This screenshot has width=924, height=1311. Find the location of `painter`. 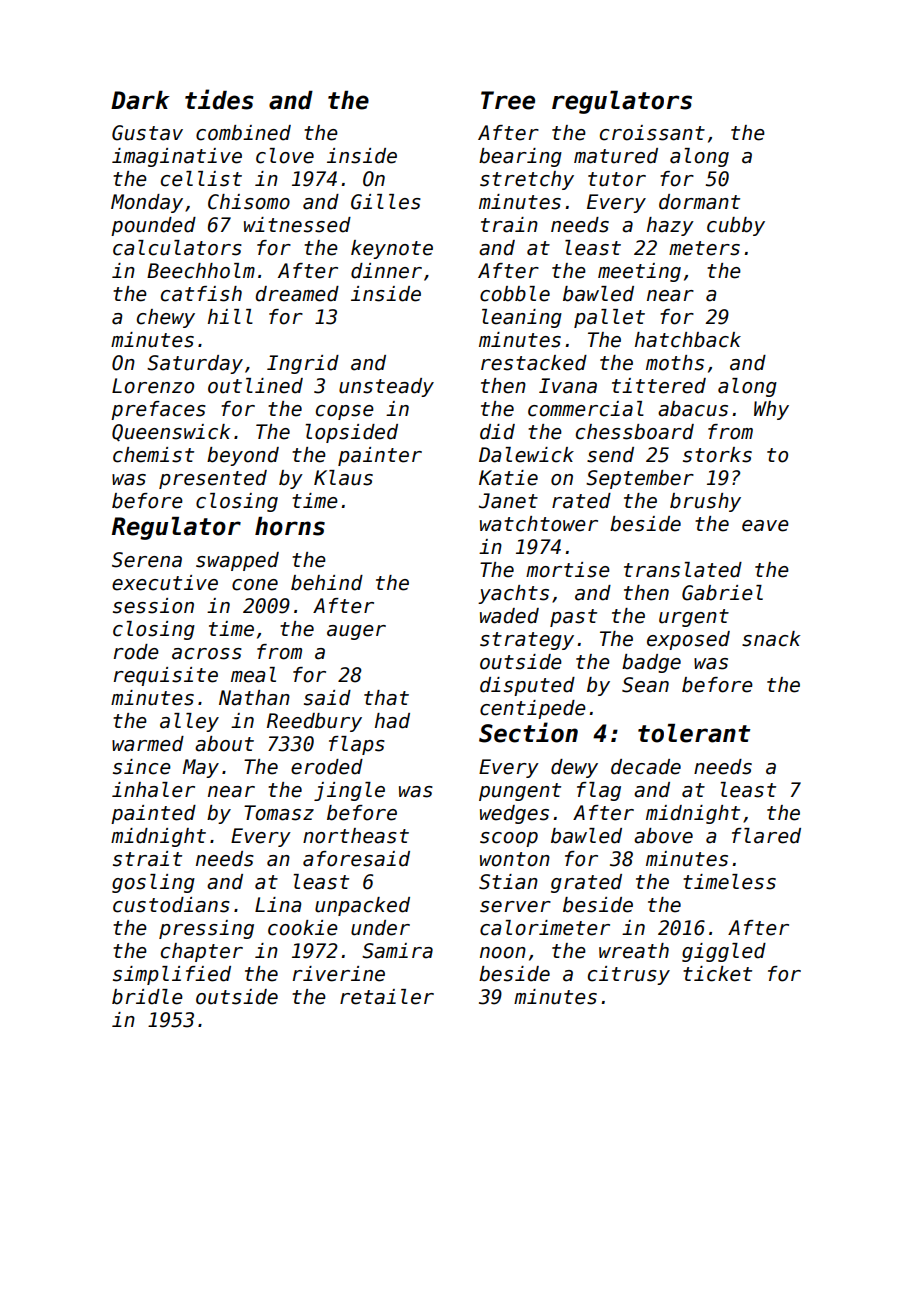

painter is located at coordinates (380, 456).
